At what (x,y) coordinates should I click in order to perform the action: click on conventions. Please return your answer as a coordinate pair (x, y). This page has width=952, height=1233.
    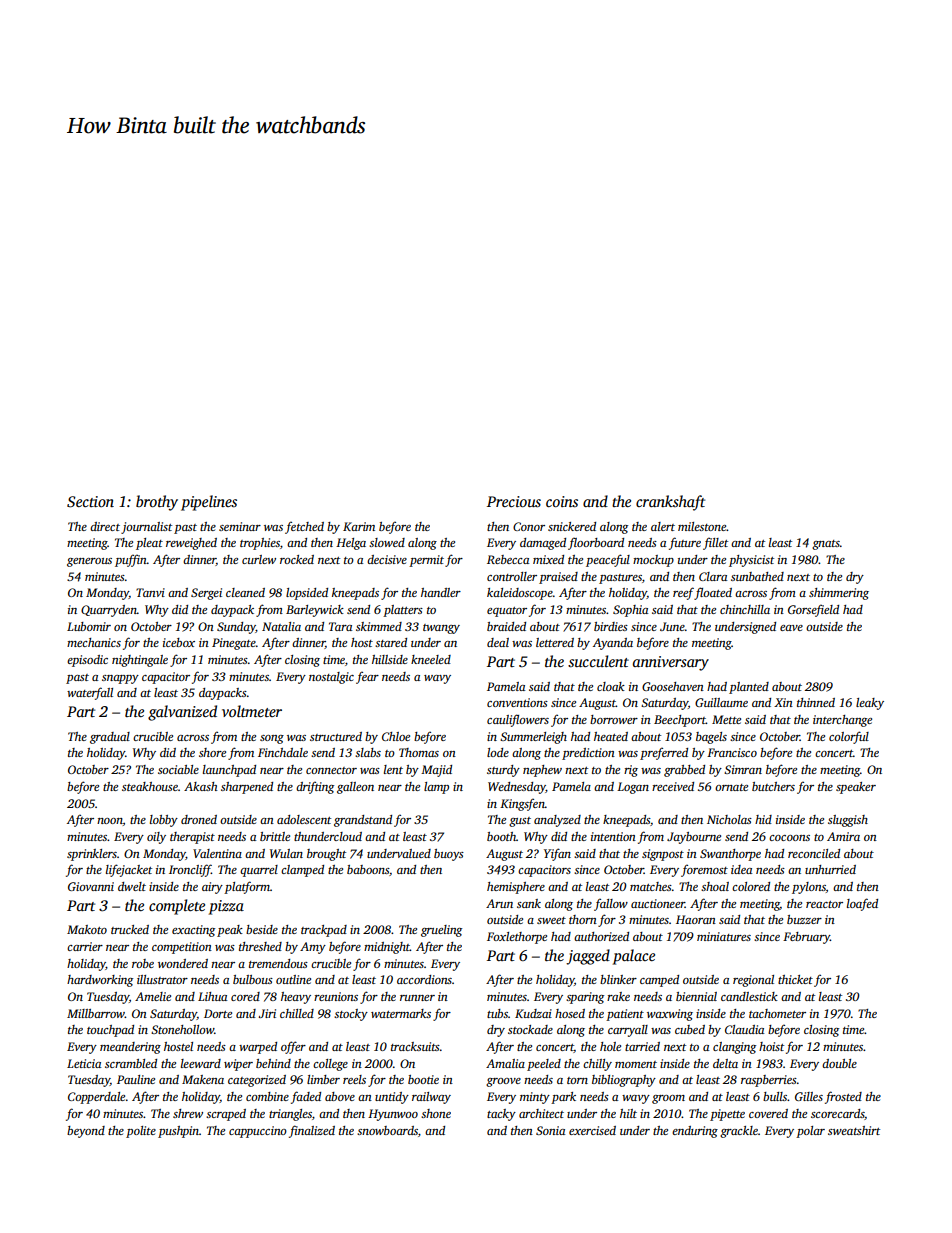
    Looking at the image, I should click on (517, 702).
